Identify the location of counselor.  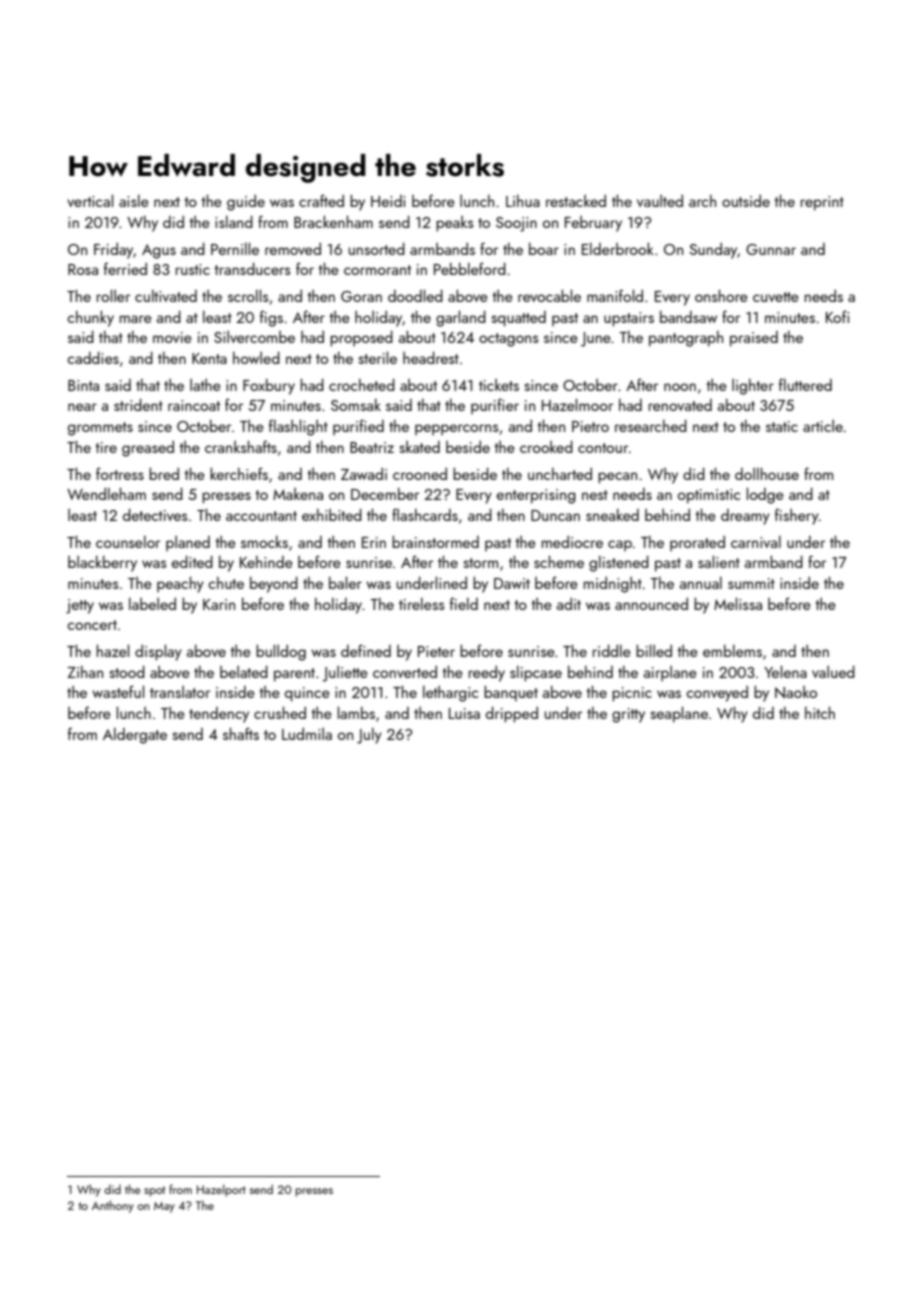
(128, 541).
